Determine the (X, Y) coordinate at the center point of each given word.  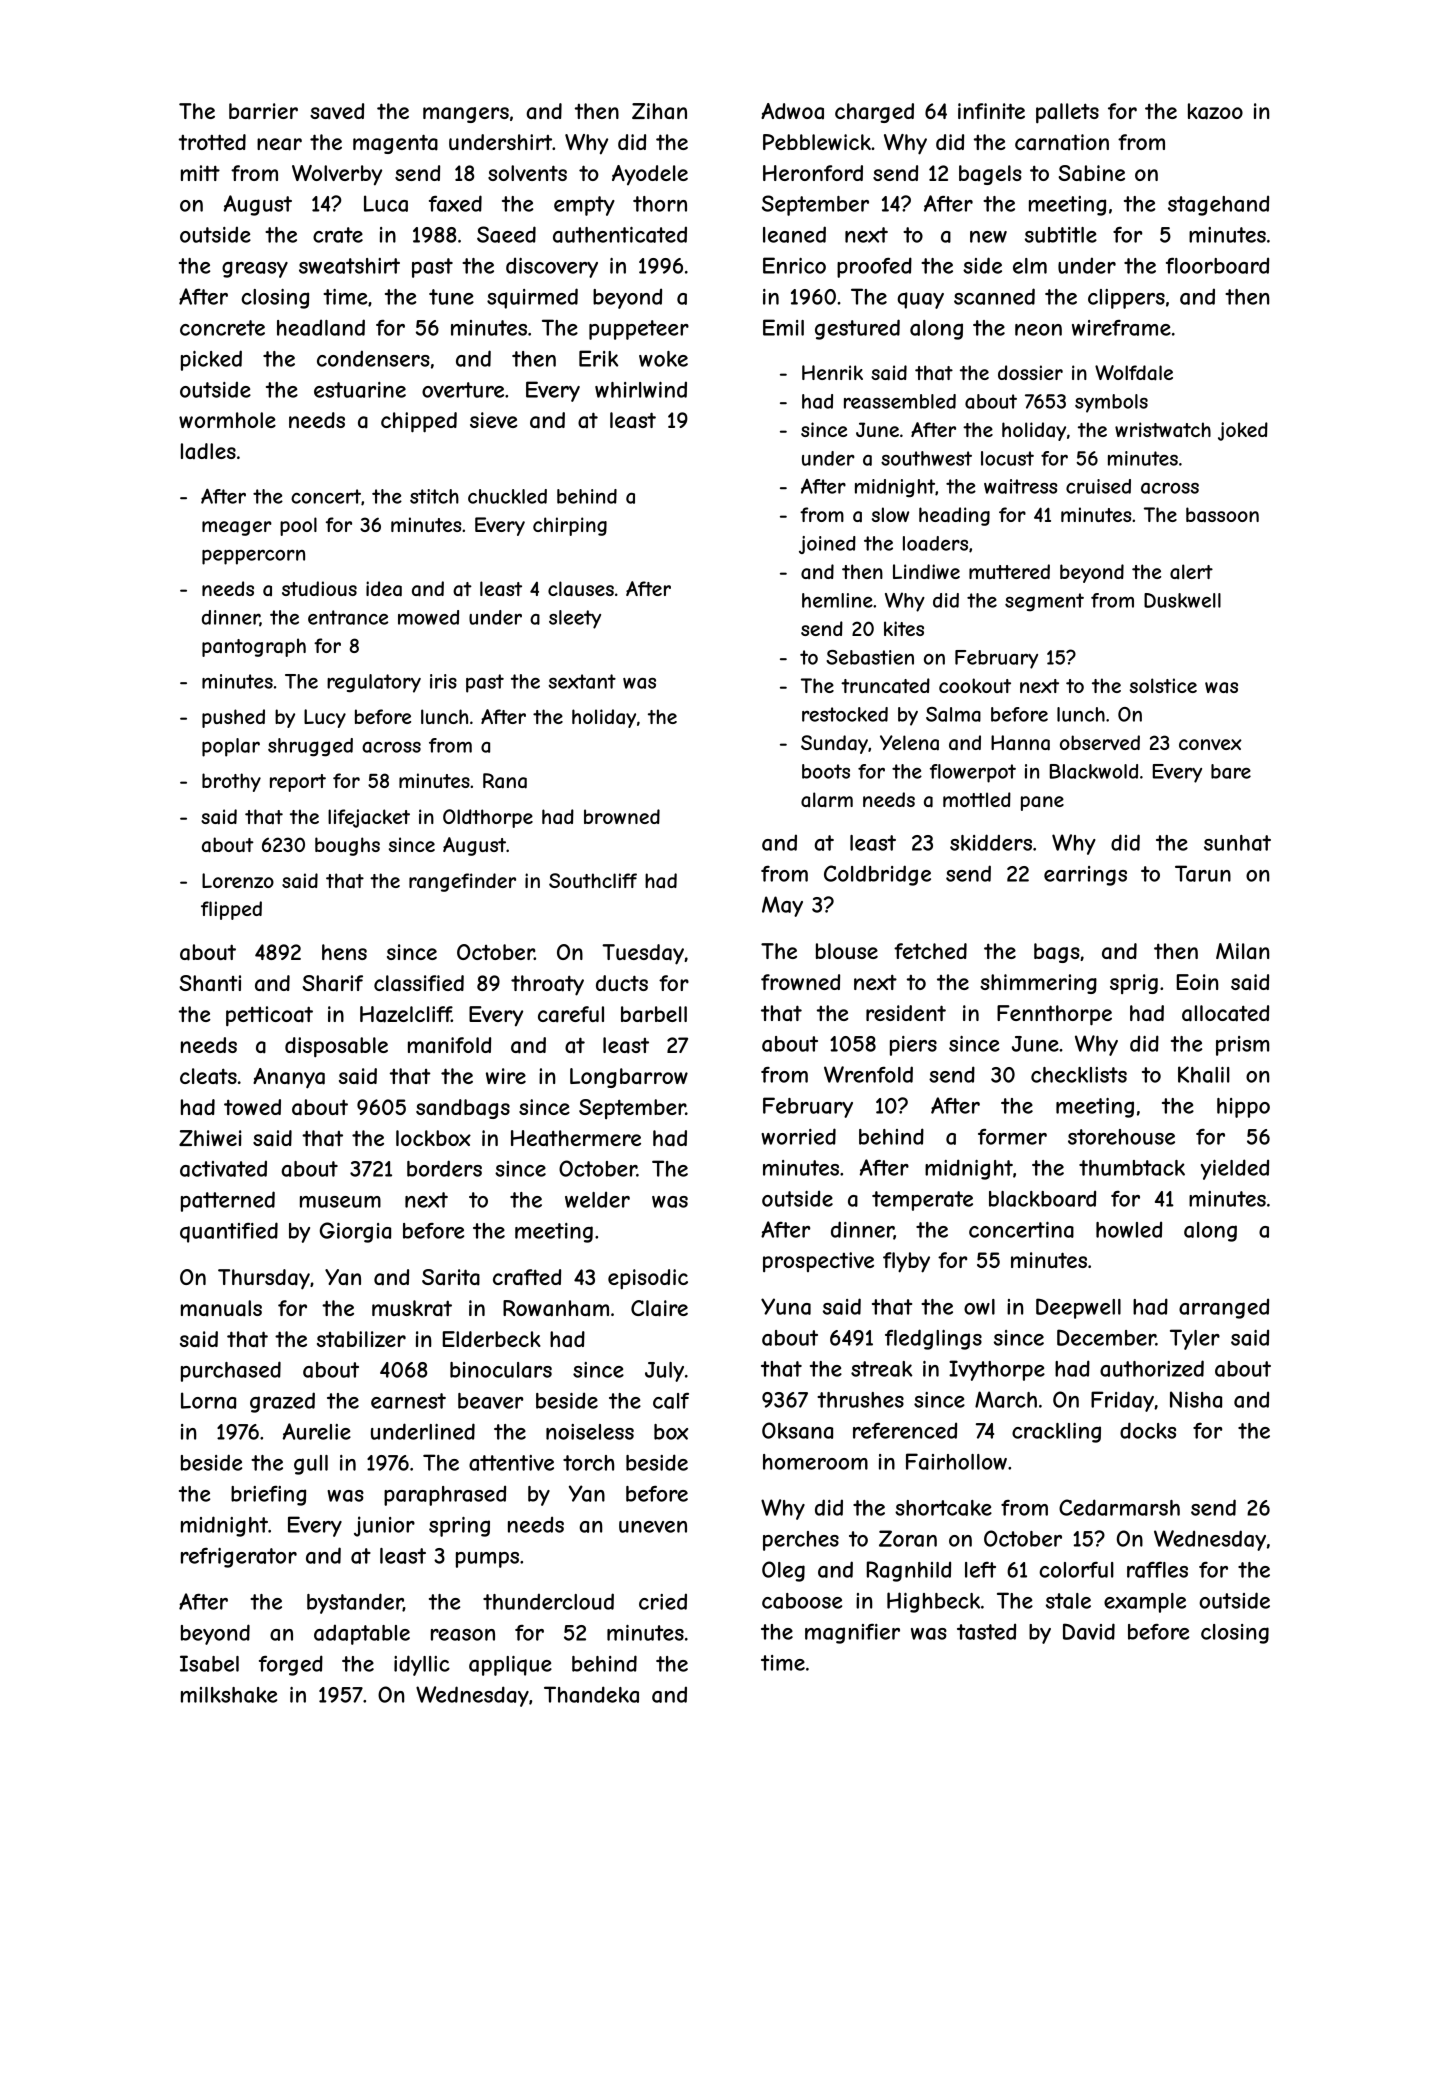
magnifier (852, 1633)
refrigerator (239, 1558)
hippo (1243, 1108)
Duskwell (1182, 600)
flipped (231, 910)
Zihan (659, 111)
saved (337, 111)
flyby (906, 1262)
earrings (1085, 876)
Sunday (834, 744)
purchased (231, 1371)
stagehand (1218, 205)
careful (571, 1014)
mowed (428, 617)
